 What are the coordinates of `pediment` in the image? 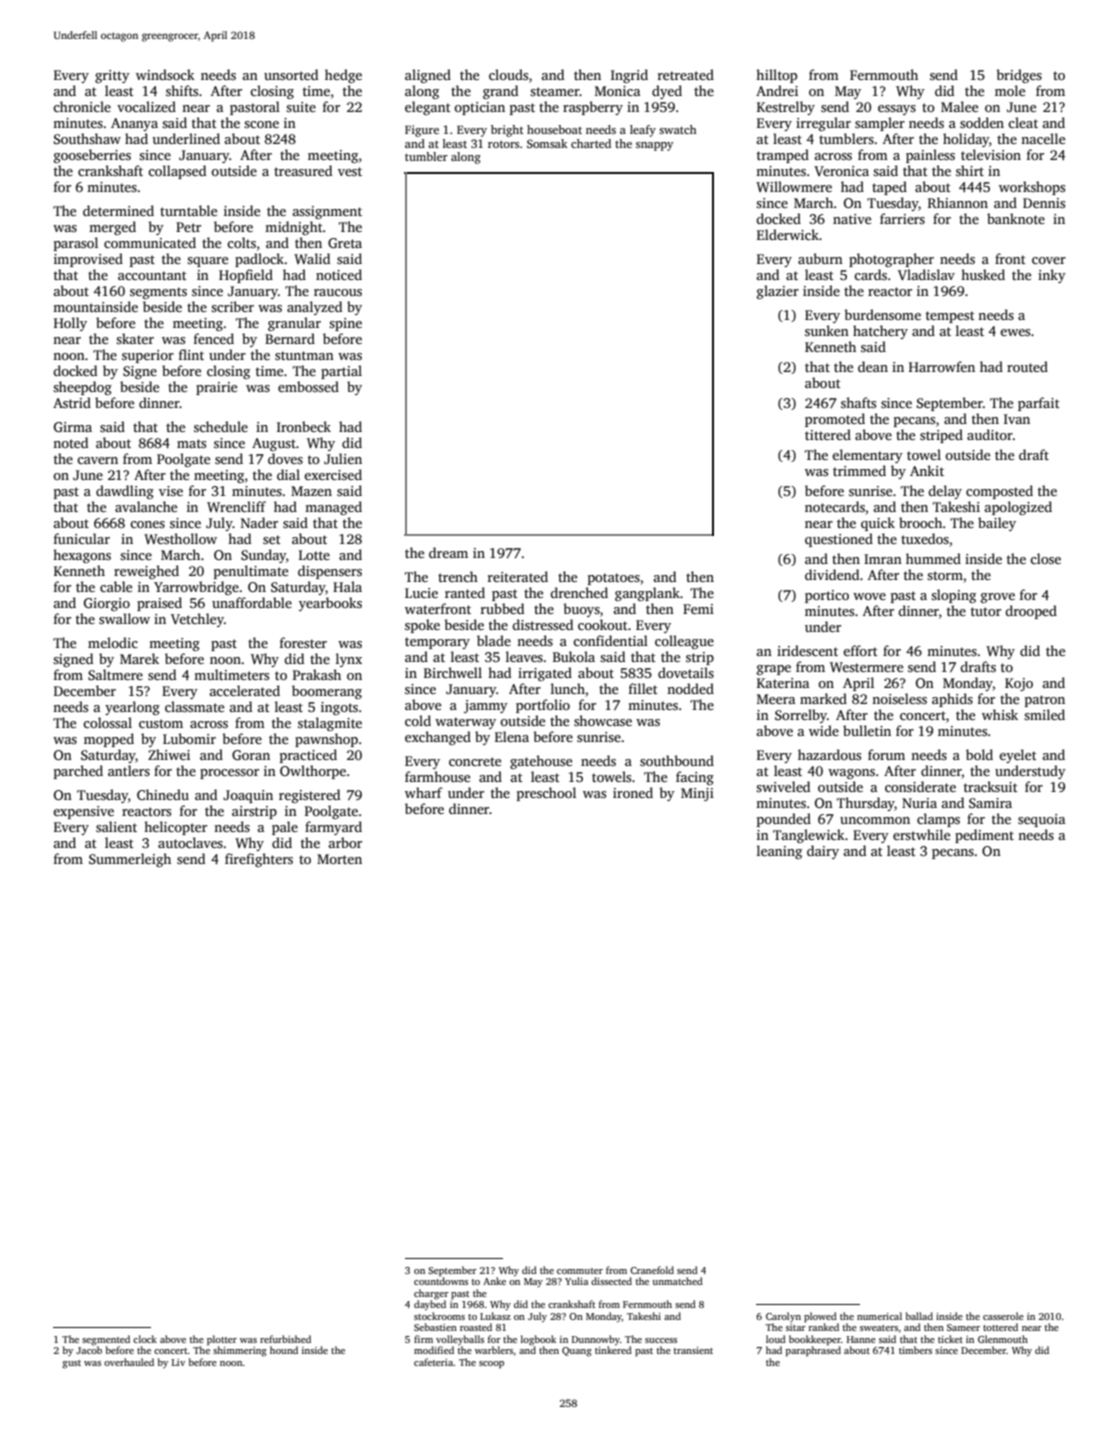 It's located at (984, 836).
